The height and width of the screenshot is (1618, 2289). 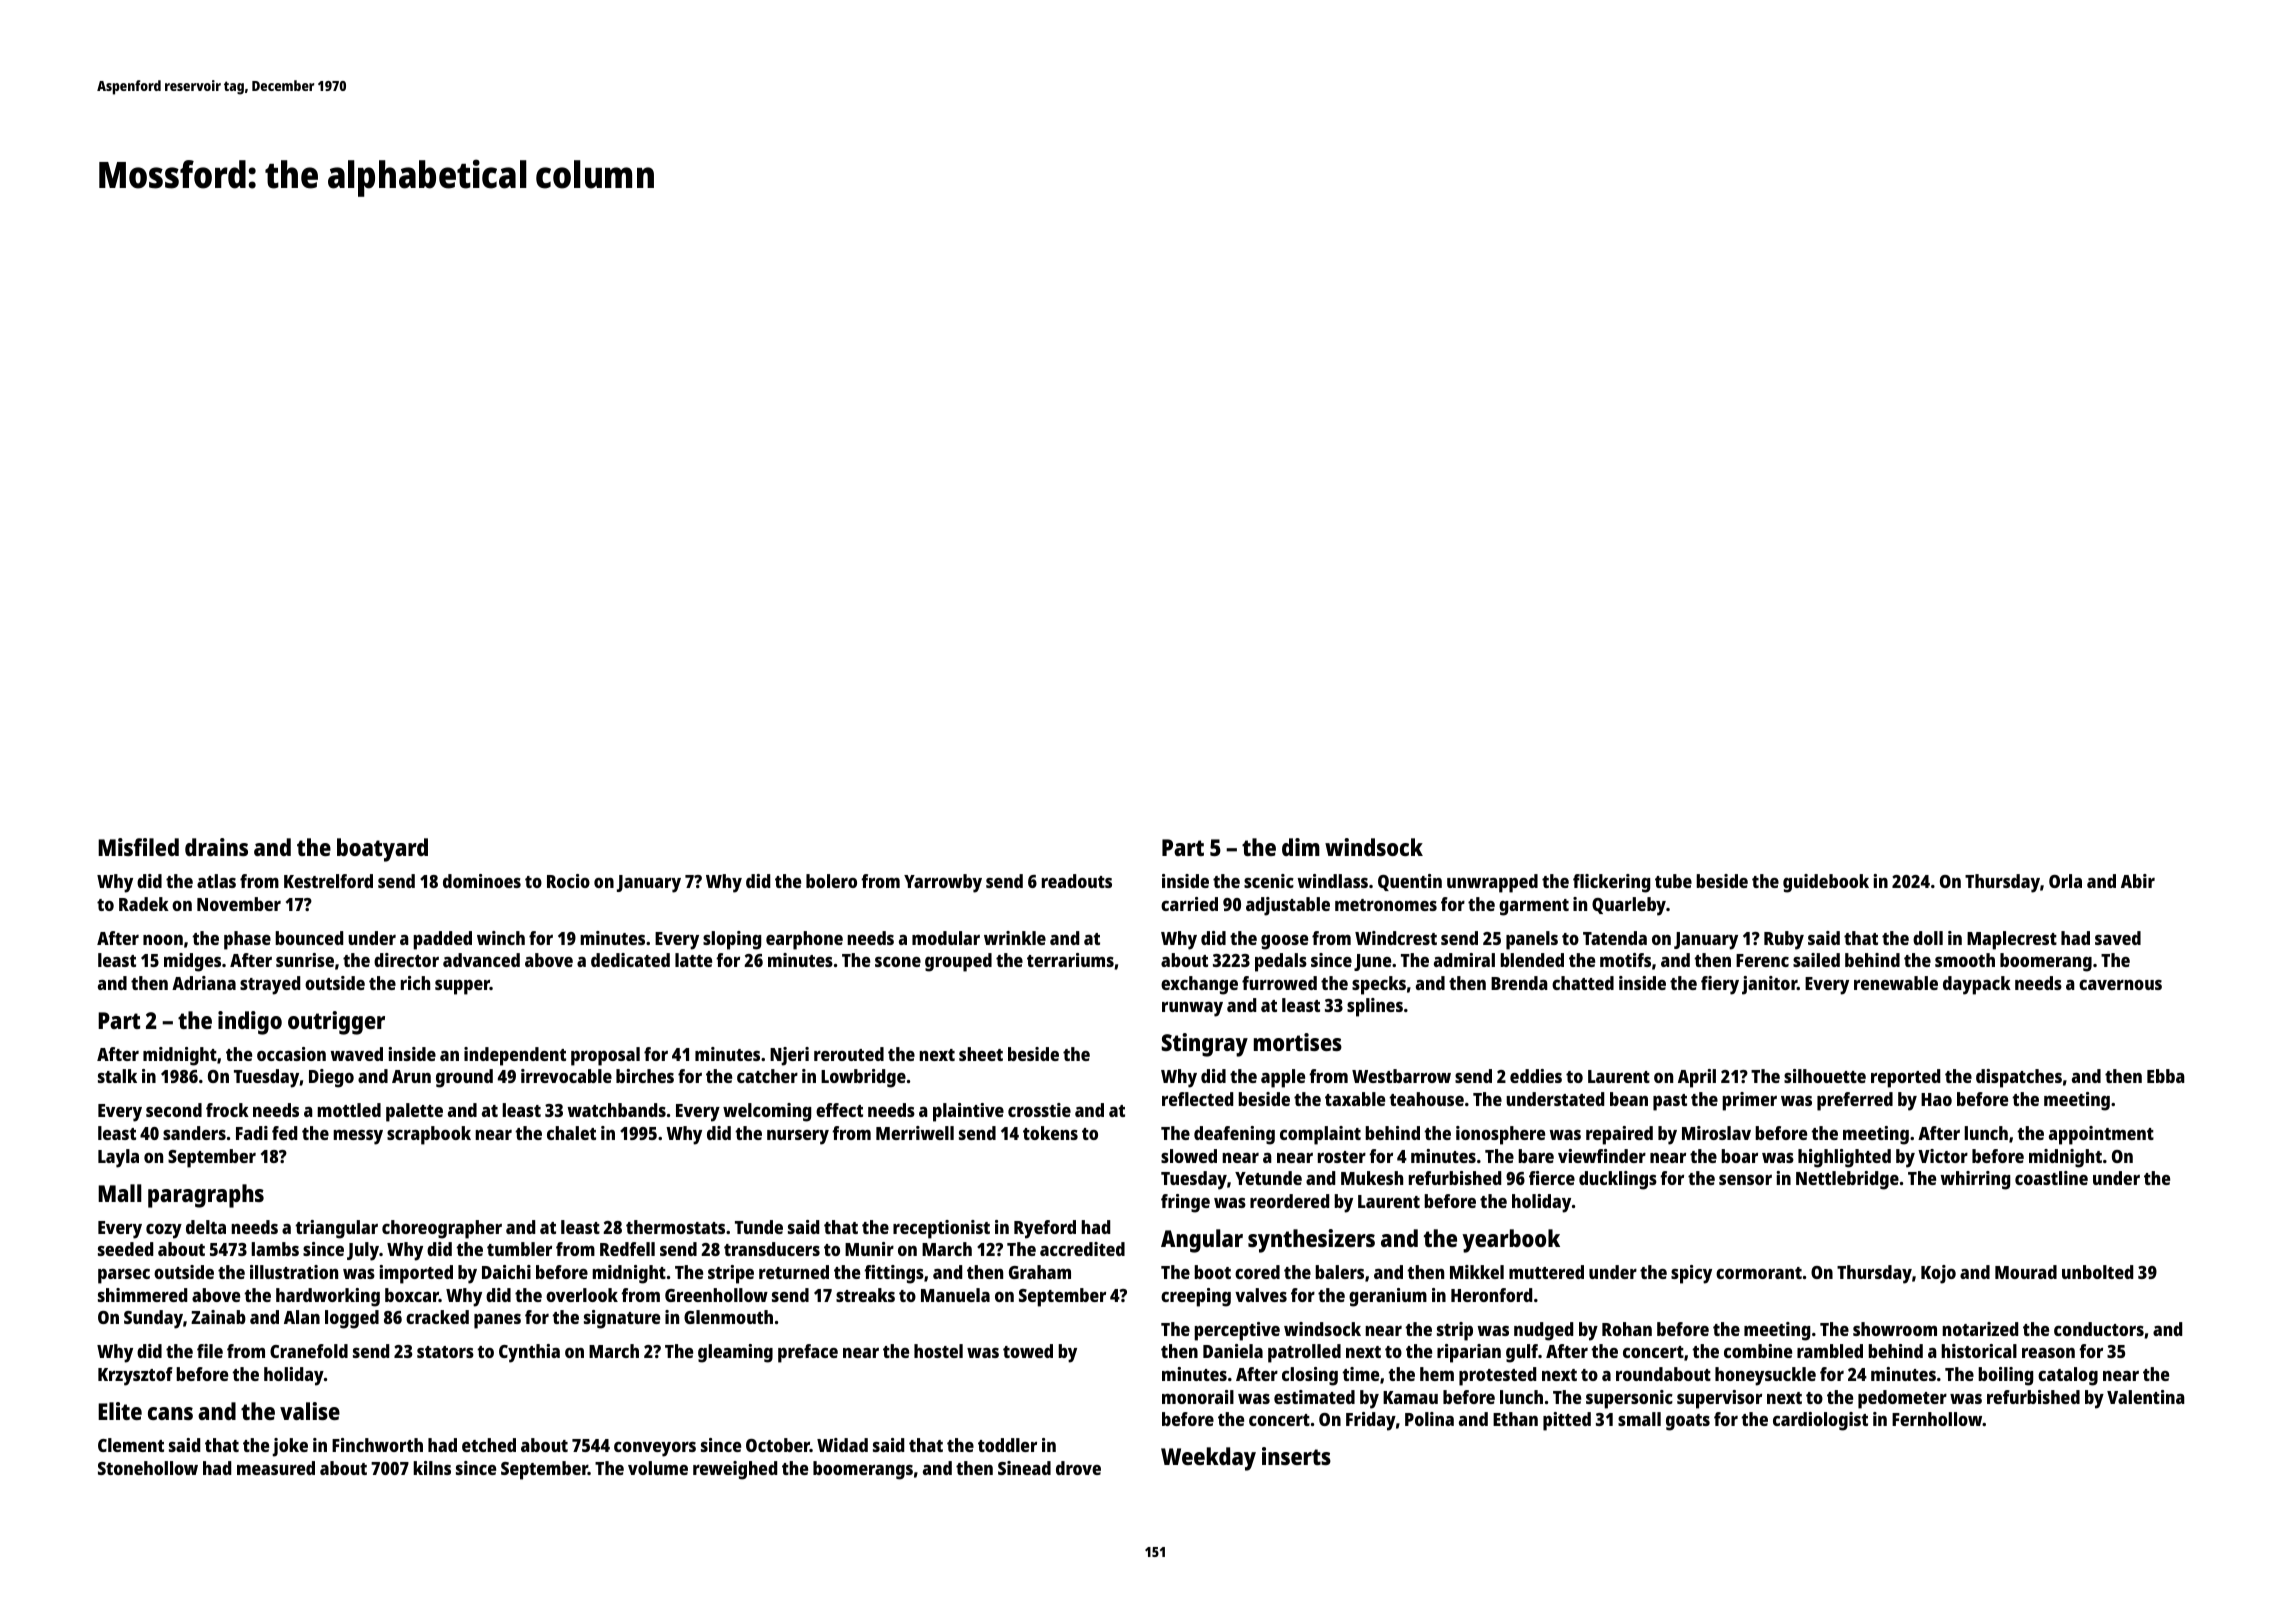 I want to click on joke, so click(x=290, y=1447).
